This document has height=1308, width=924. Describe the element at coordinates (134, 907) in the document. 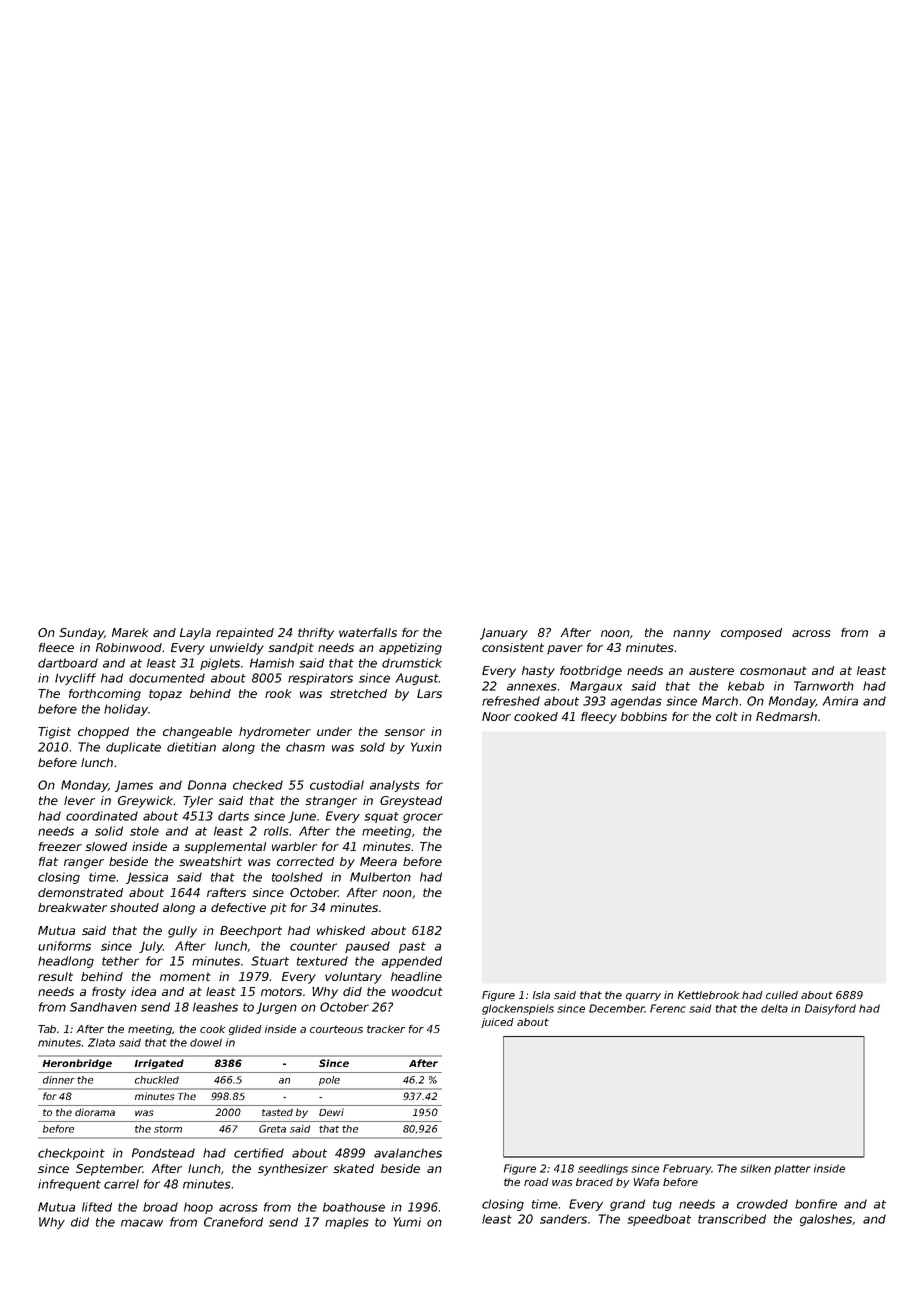

I see `shouted` at that location.
